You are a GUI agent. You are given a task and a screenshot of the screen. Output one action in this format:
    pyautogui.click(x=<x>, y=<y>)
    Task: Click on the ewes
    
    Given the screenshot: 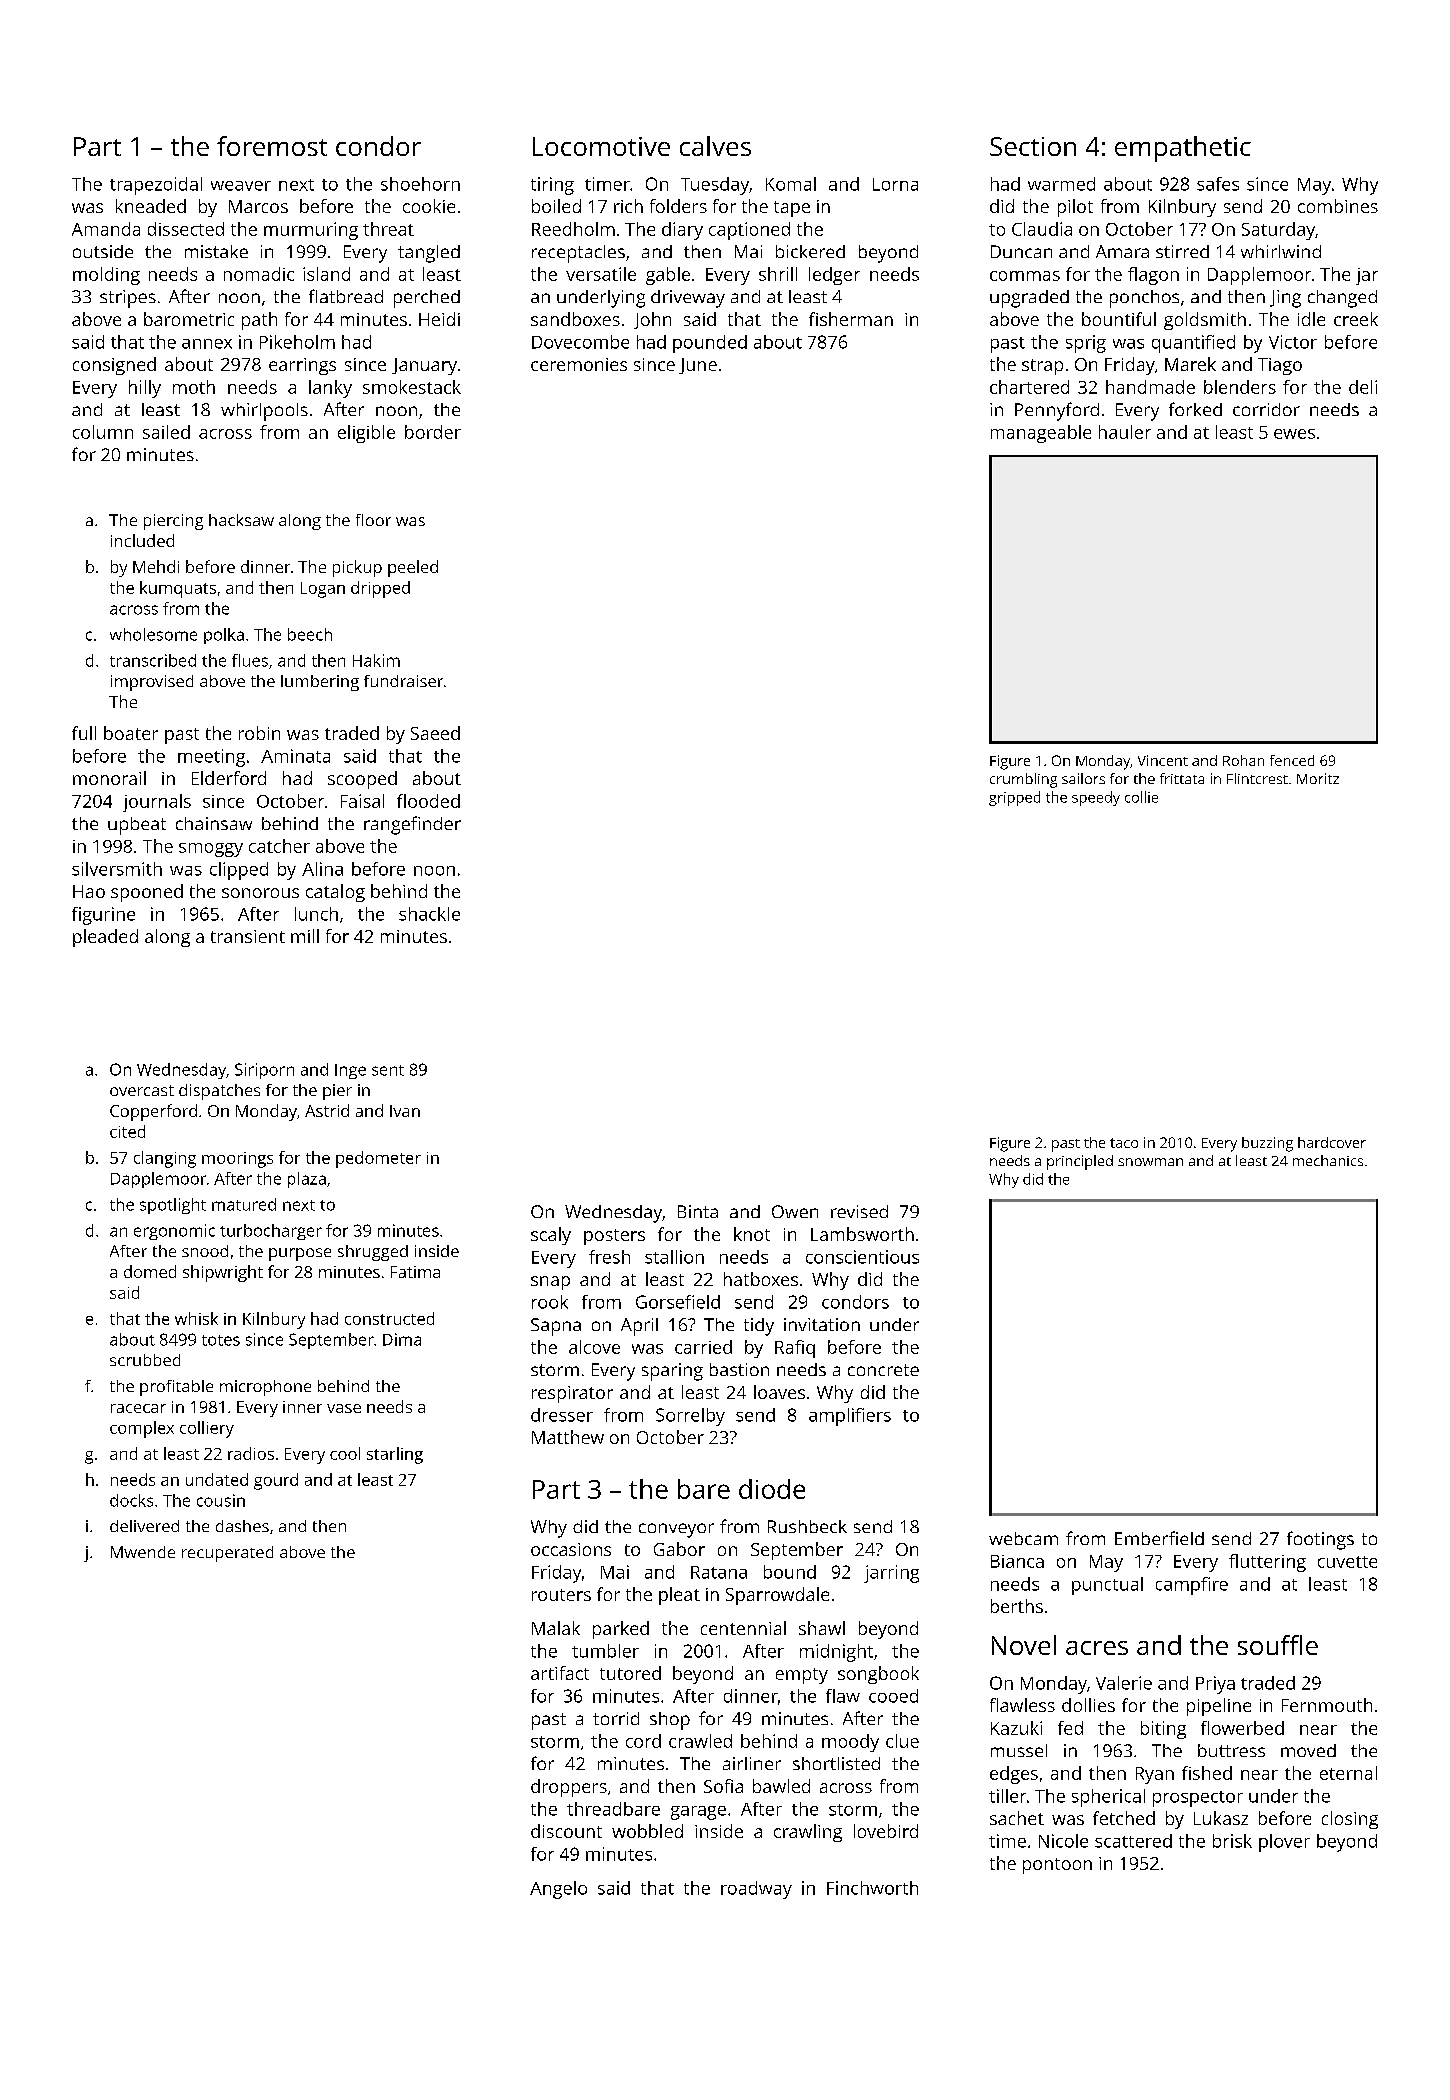 What is the action you would take?
    pyautogui.click(x=1294, y=434)
